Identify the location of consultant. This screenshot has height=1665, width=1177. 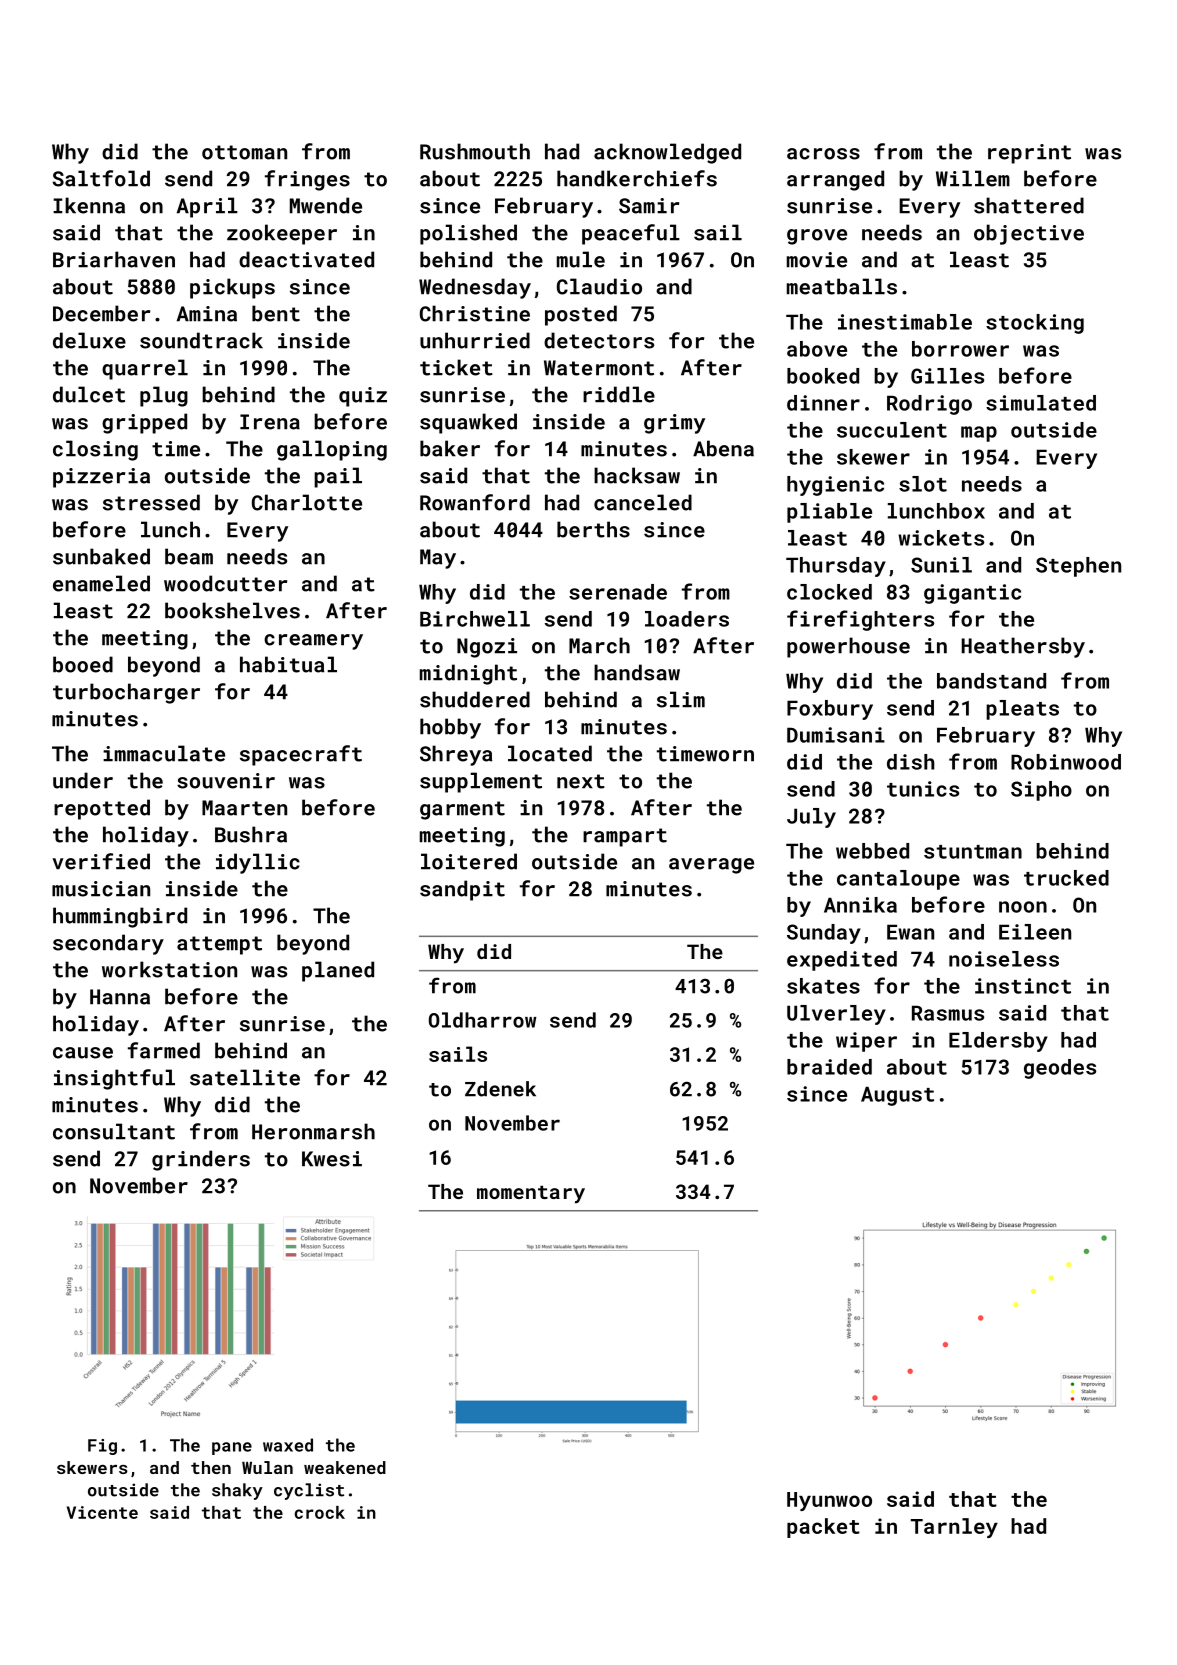
(114, 1131).
